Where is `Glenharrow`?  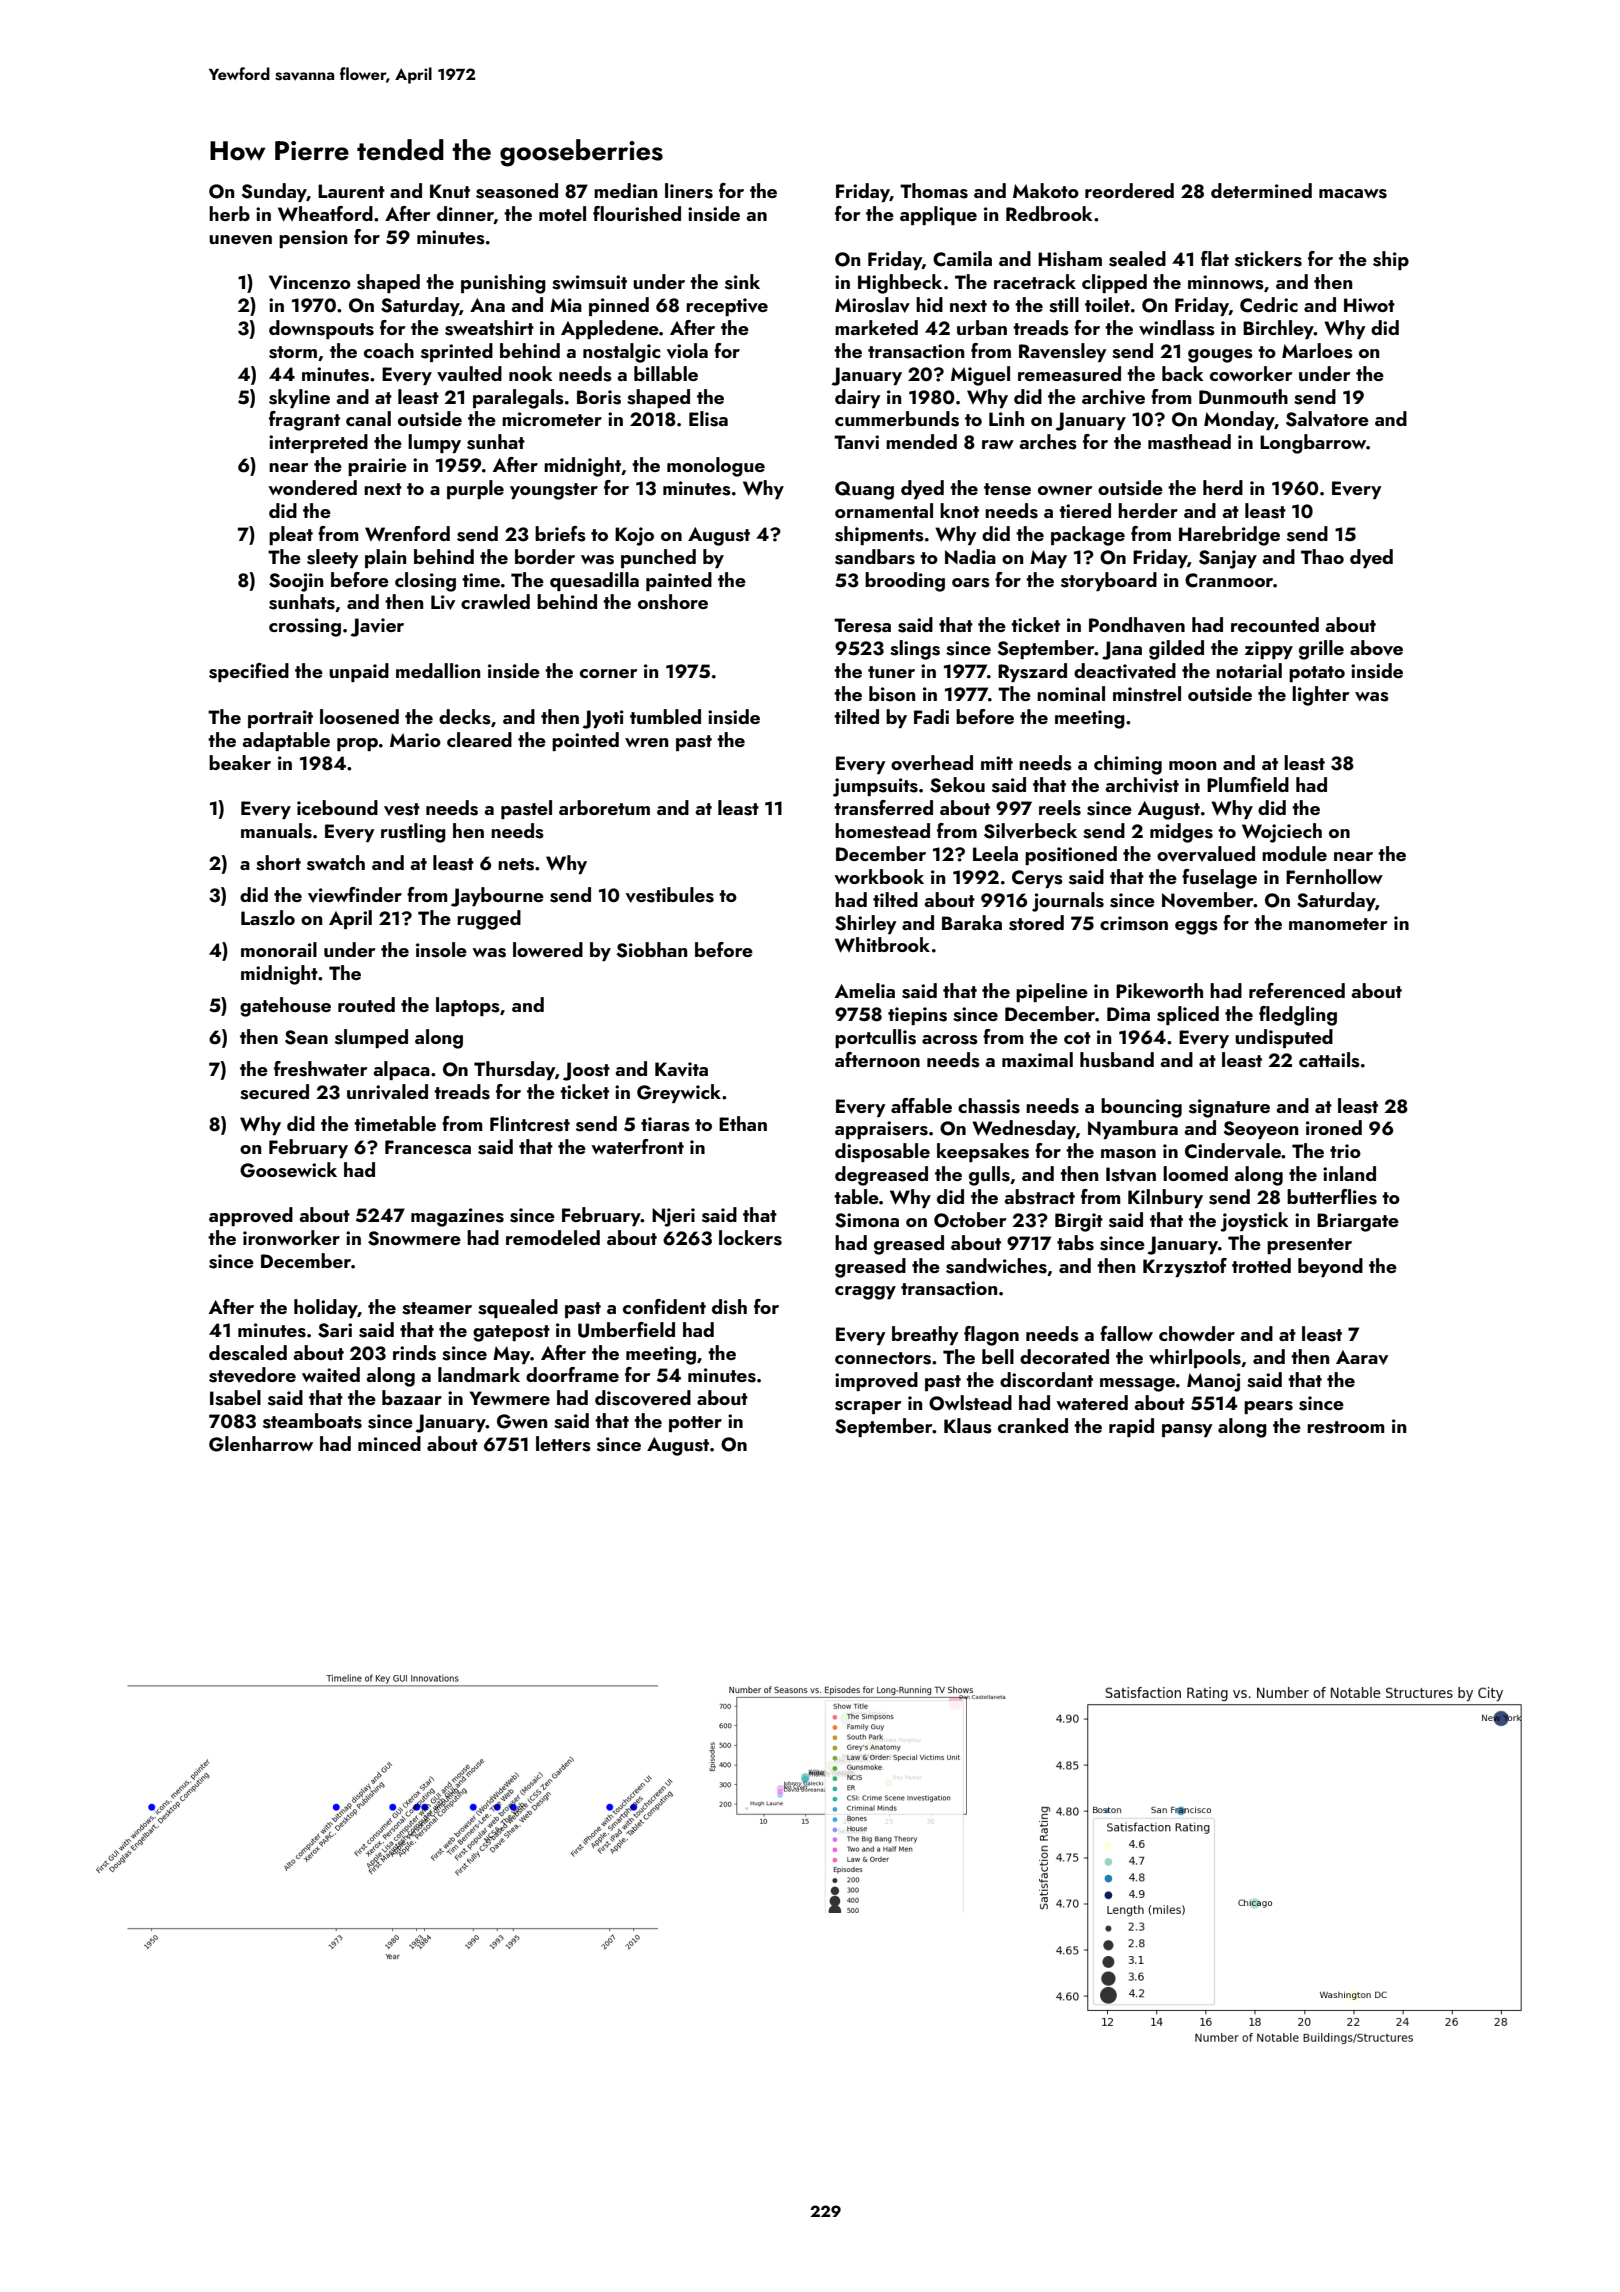 Glenharrow is located at coordinates (261, 1444).
